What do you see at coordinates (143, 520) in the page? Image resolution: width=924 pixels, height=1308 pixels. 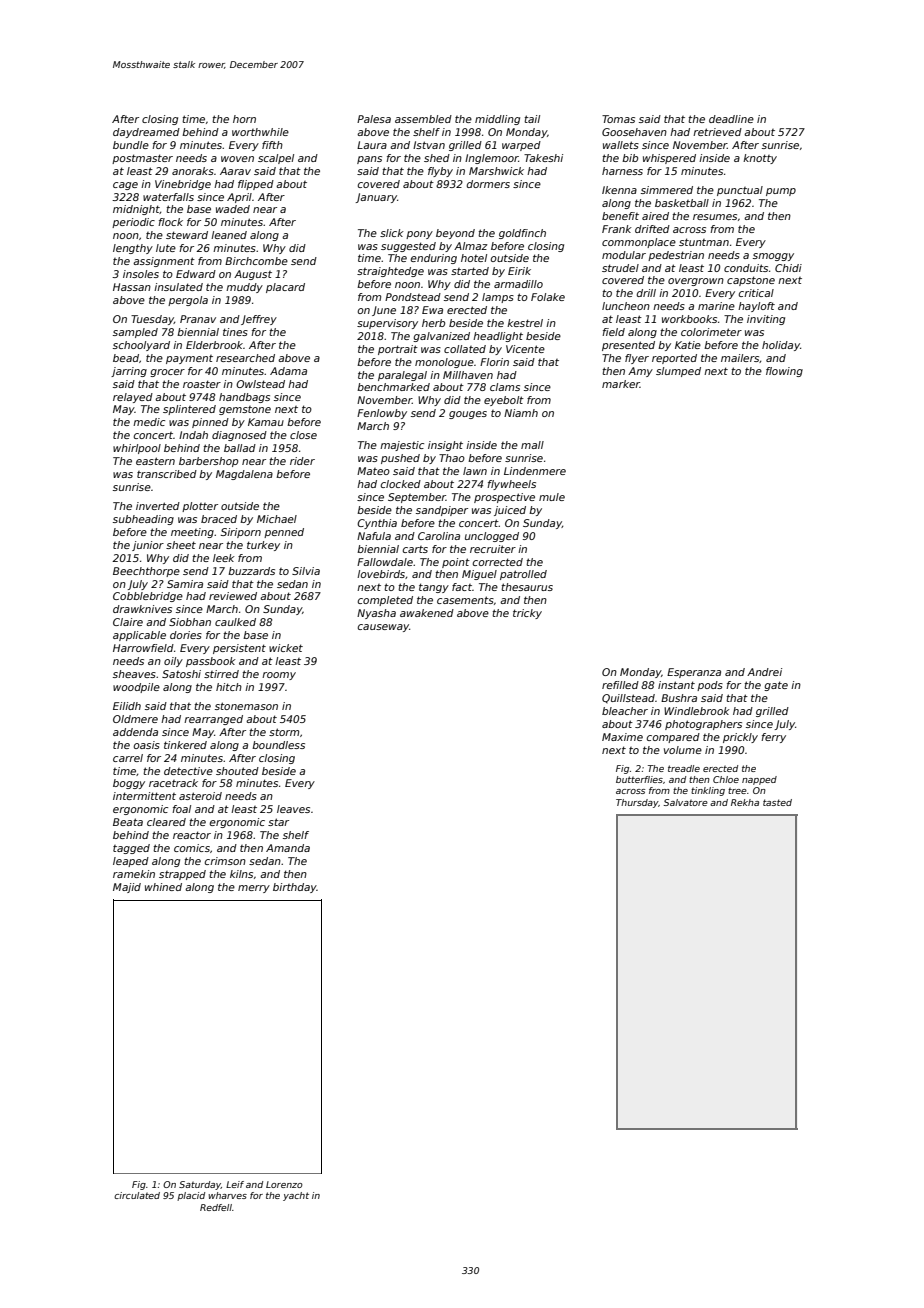 I see `subheading` at bounding box center [143, 520].
